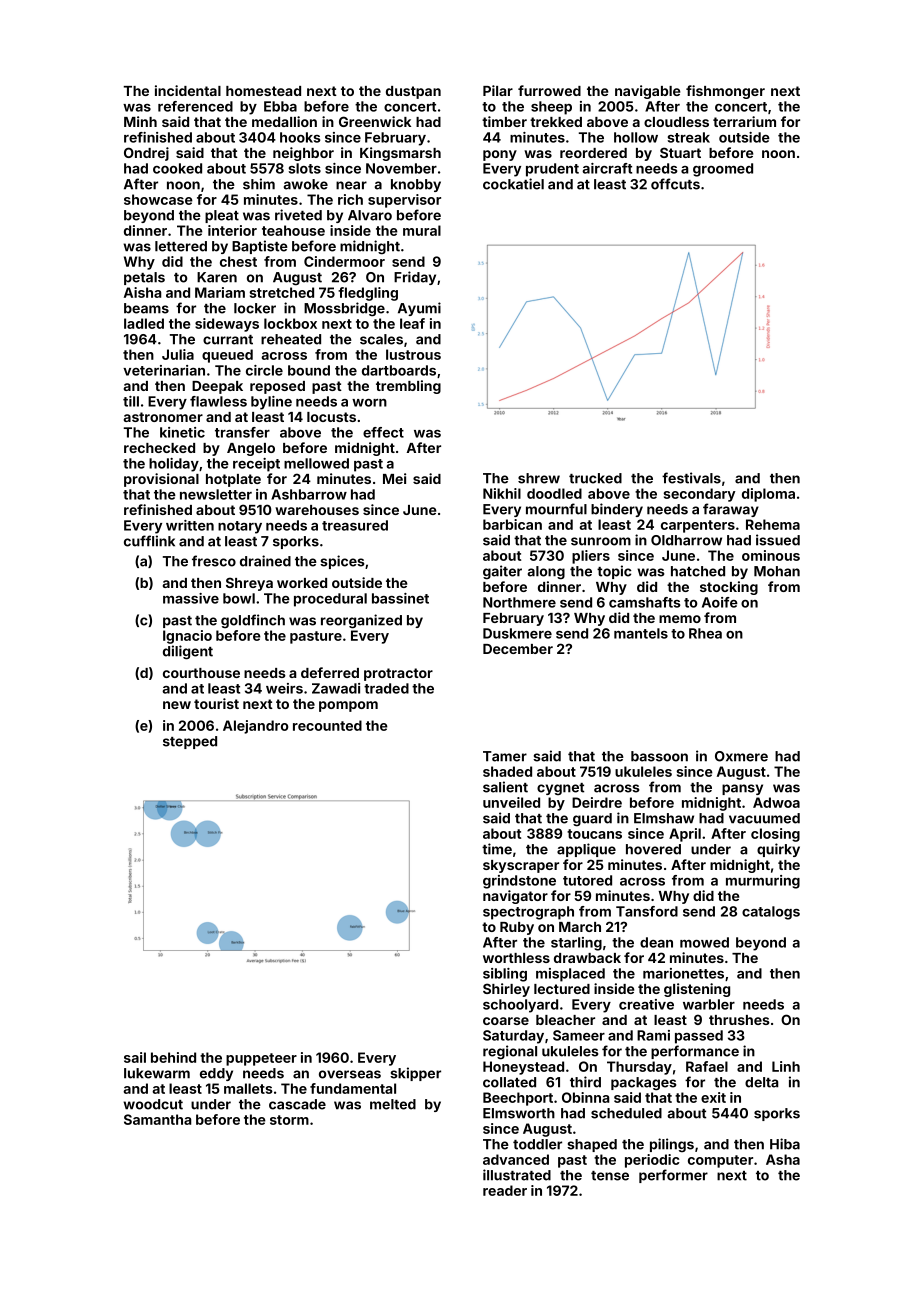 The width and height of the screenshot is (924, 1308). Describe the element at coordinates (786, 1066) in the screenshot. I see `Linh` at that location.
